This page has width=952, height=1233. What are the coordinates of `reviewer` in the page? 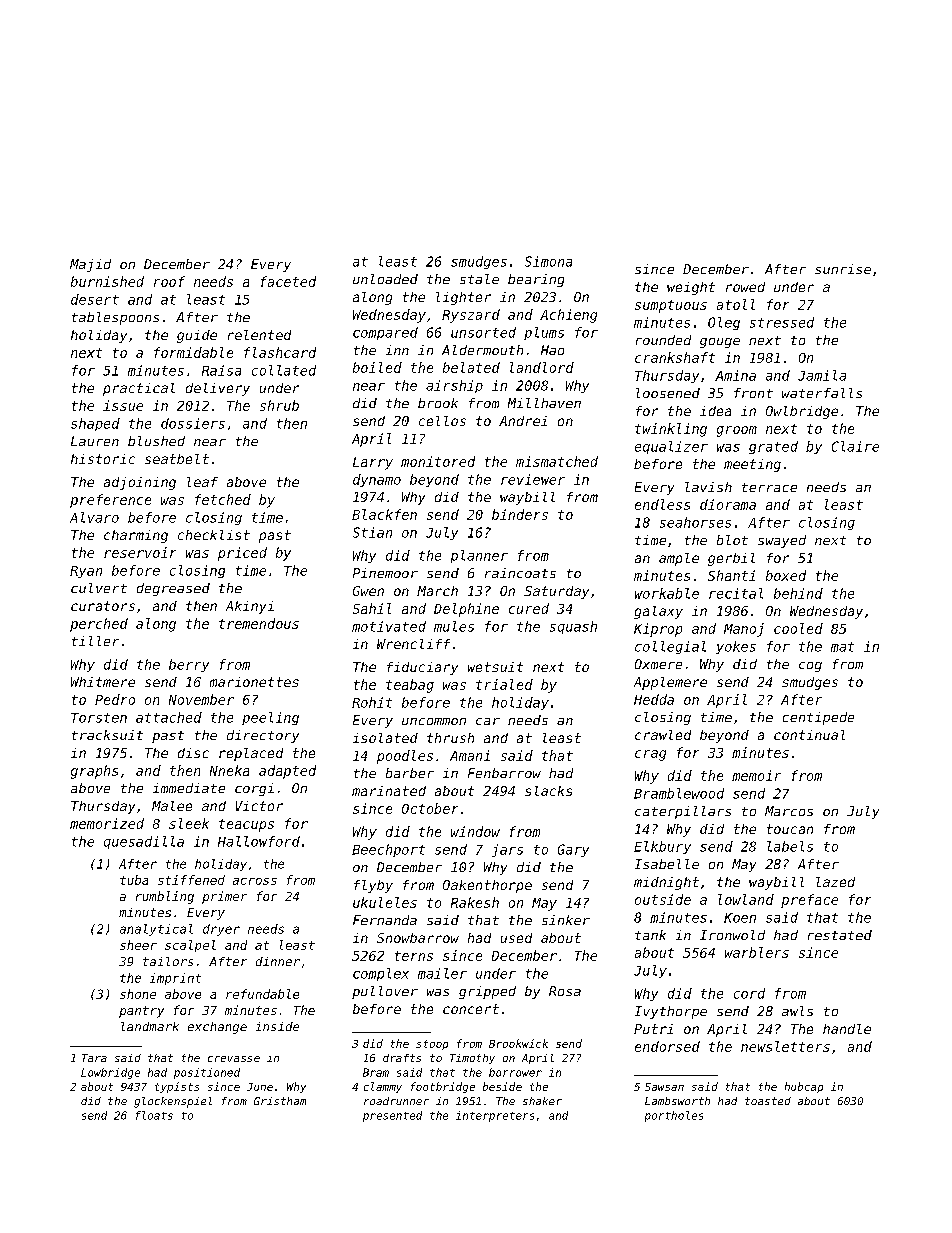 It's located at (533, 479).
